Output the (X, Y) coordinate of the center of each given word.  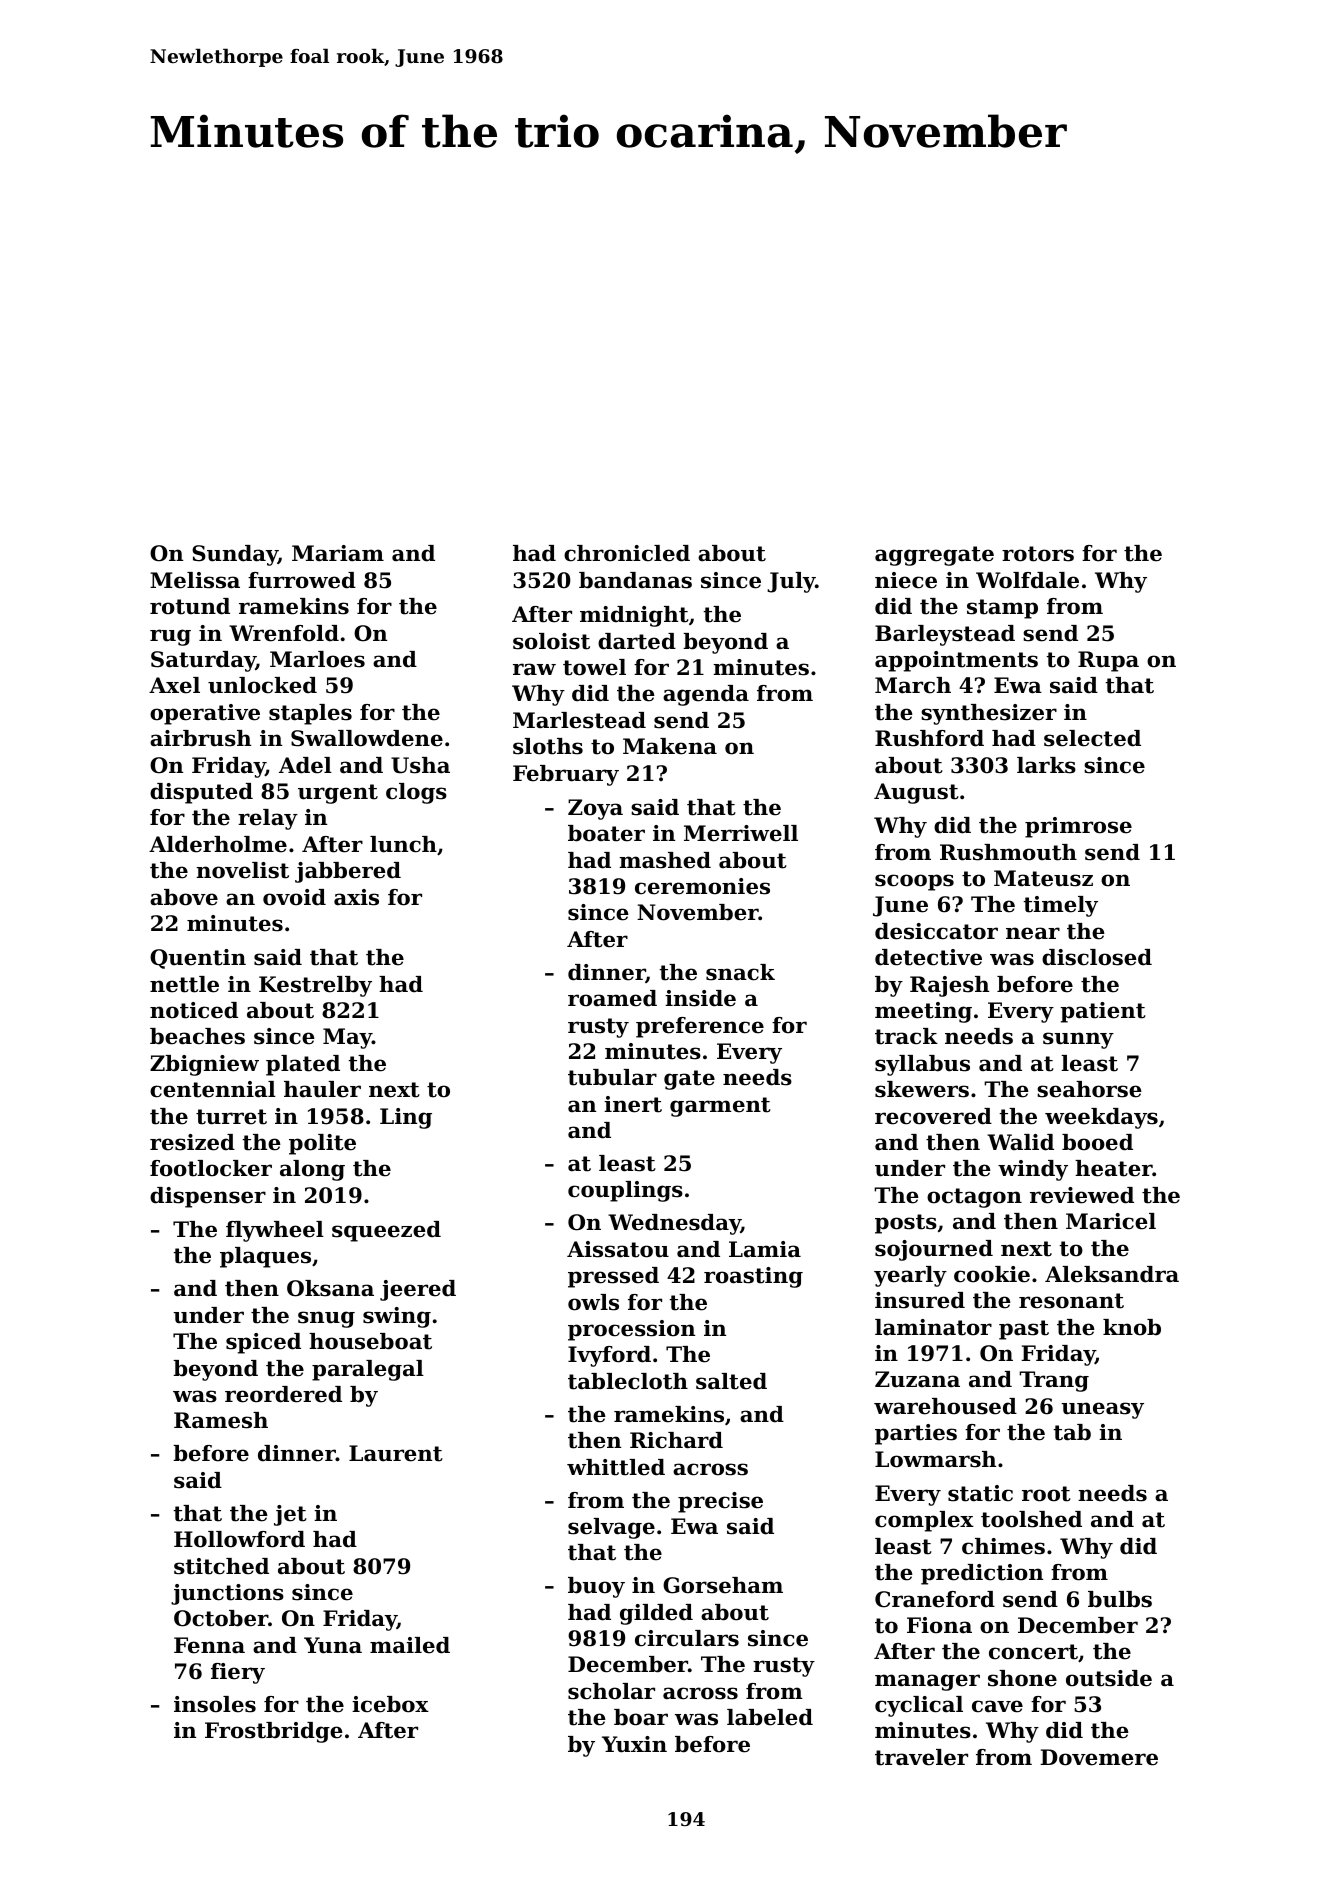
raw (534, 669)
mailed (410, 1645)
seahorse (1089, 1089)
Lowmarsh (935, 1459)
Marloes (317, 659)
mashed (665, 860)
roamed (612, 998)
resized (192, 1142)
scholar (611, 1691)
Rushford (929, 738)
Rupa (1108, 661)
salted (731, 1381)
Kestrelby (315, 986)
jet (290, 1515)
